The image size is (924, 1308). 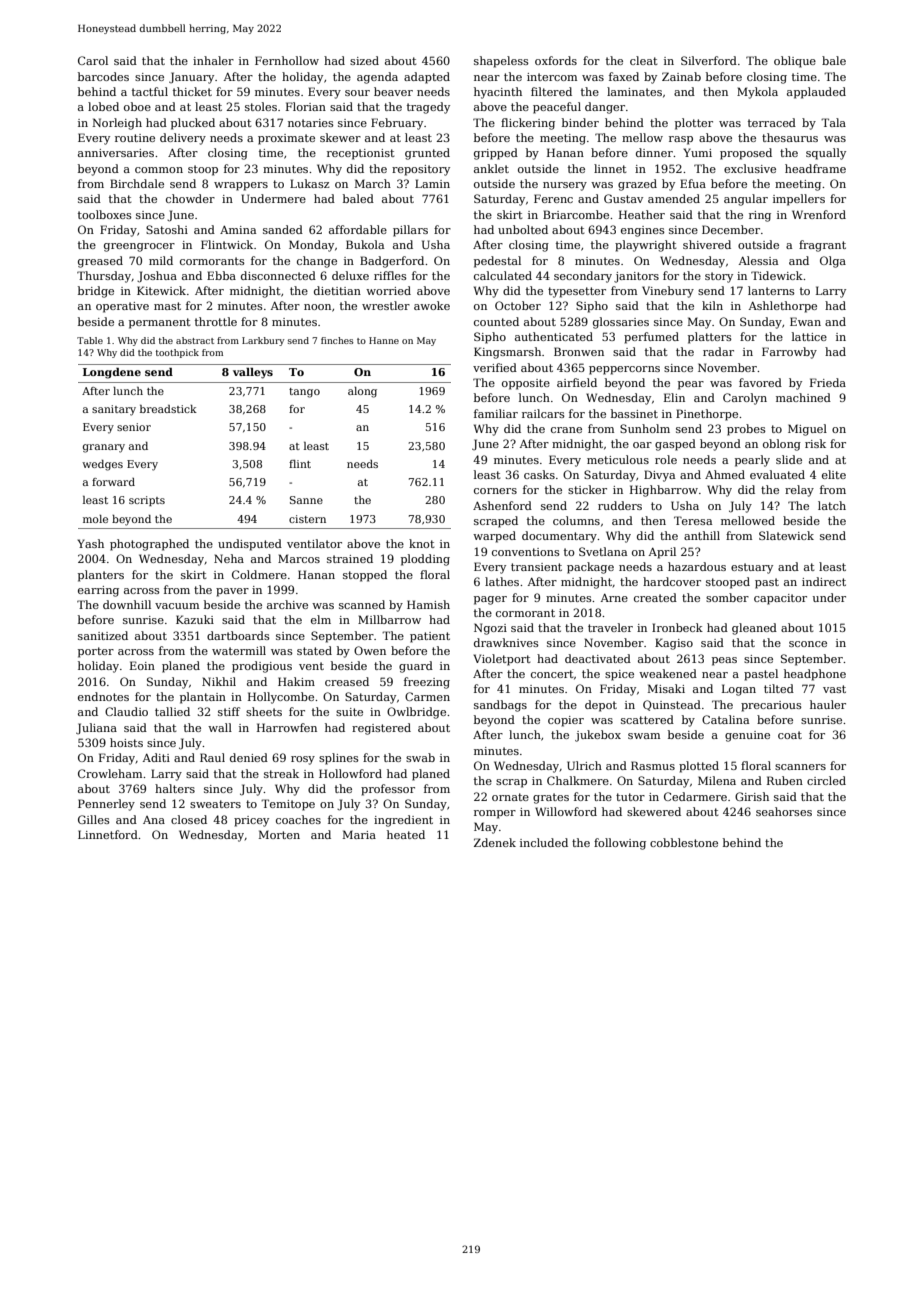 What do you see at coordinates (90, 340) in the screenshot?
I see `Table` at bounding box center [90, 340].
